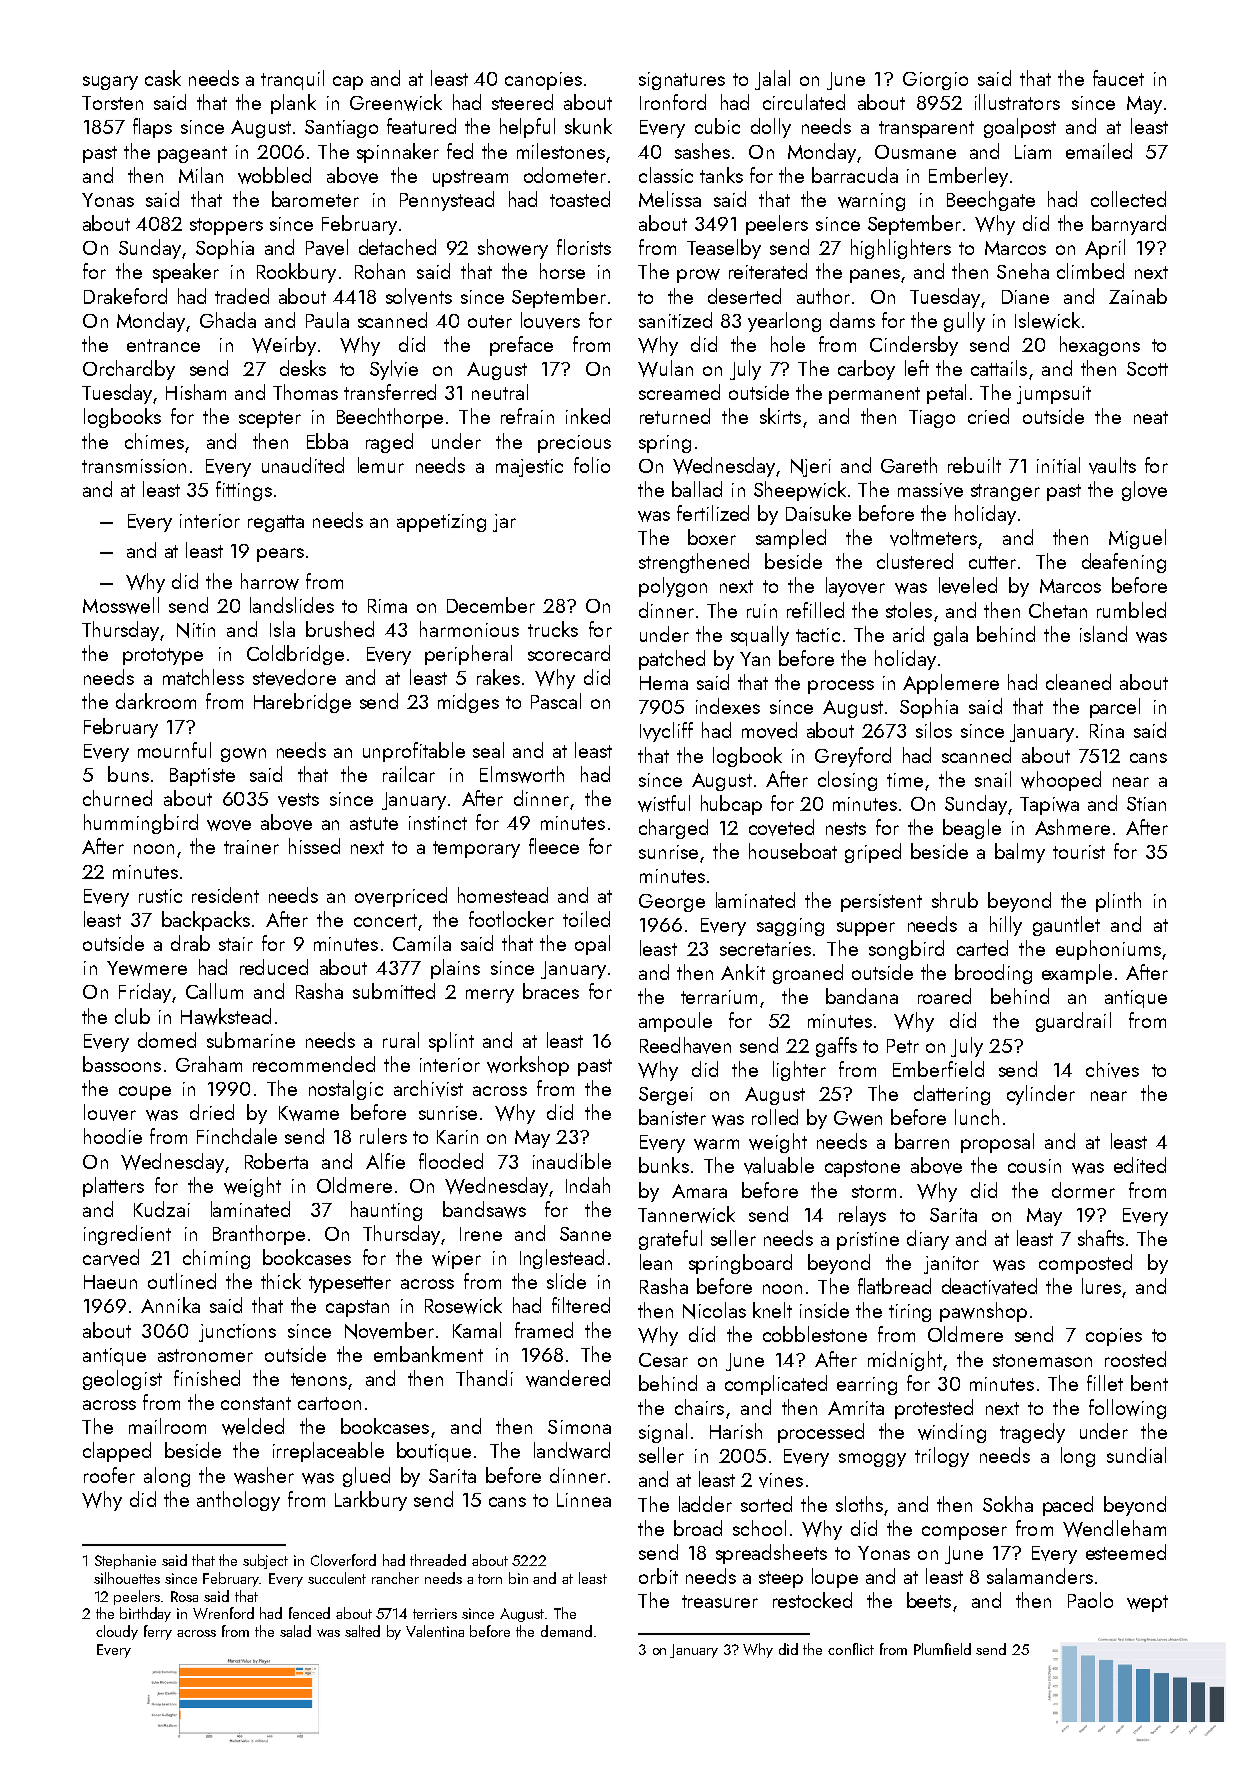 The image size is (1250, 1768). I want to click on canopies, so click(543, 81).
